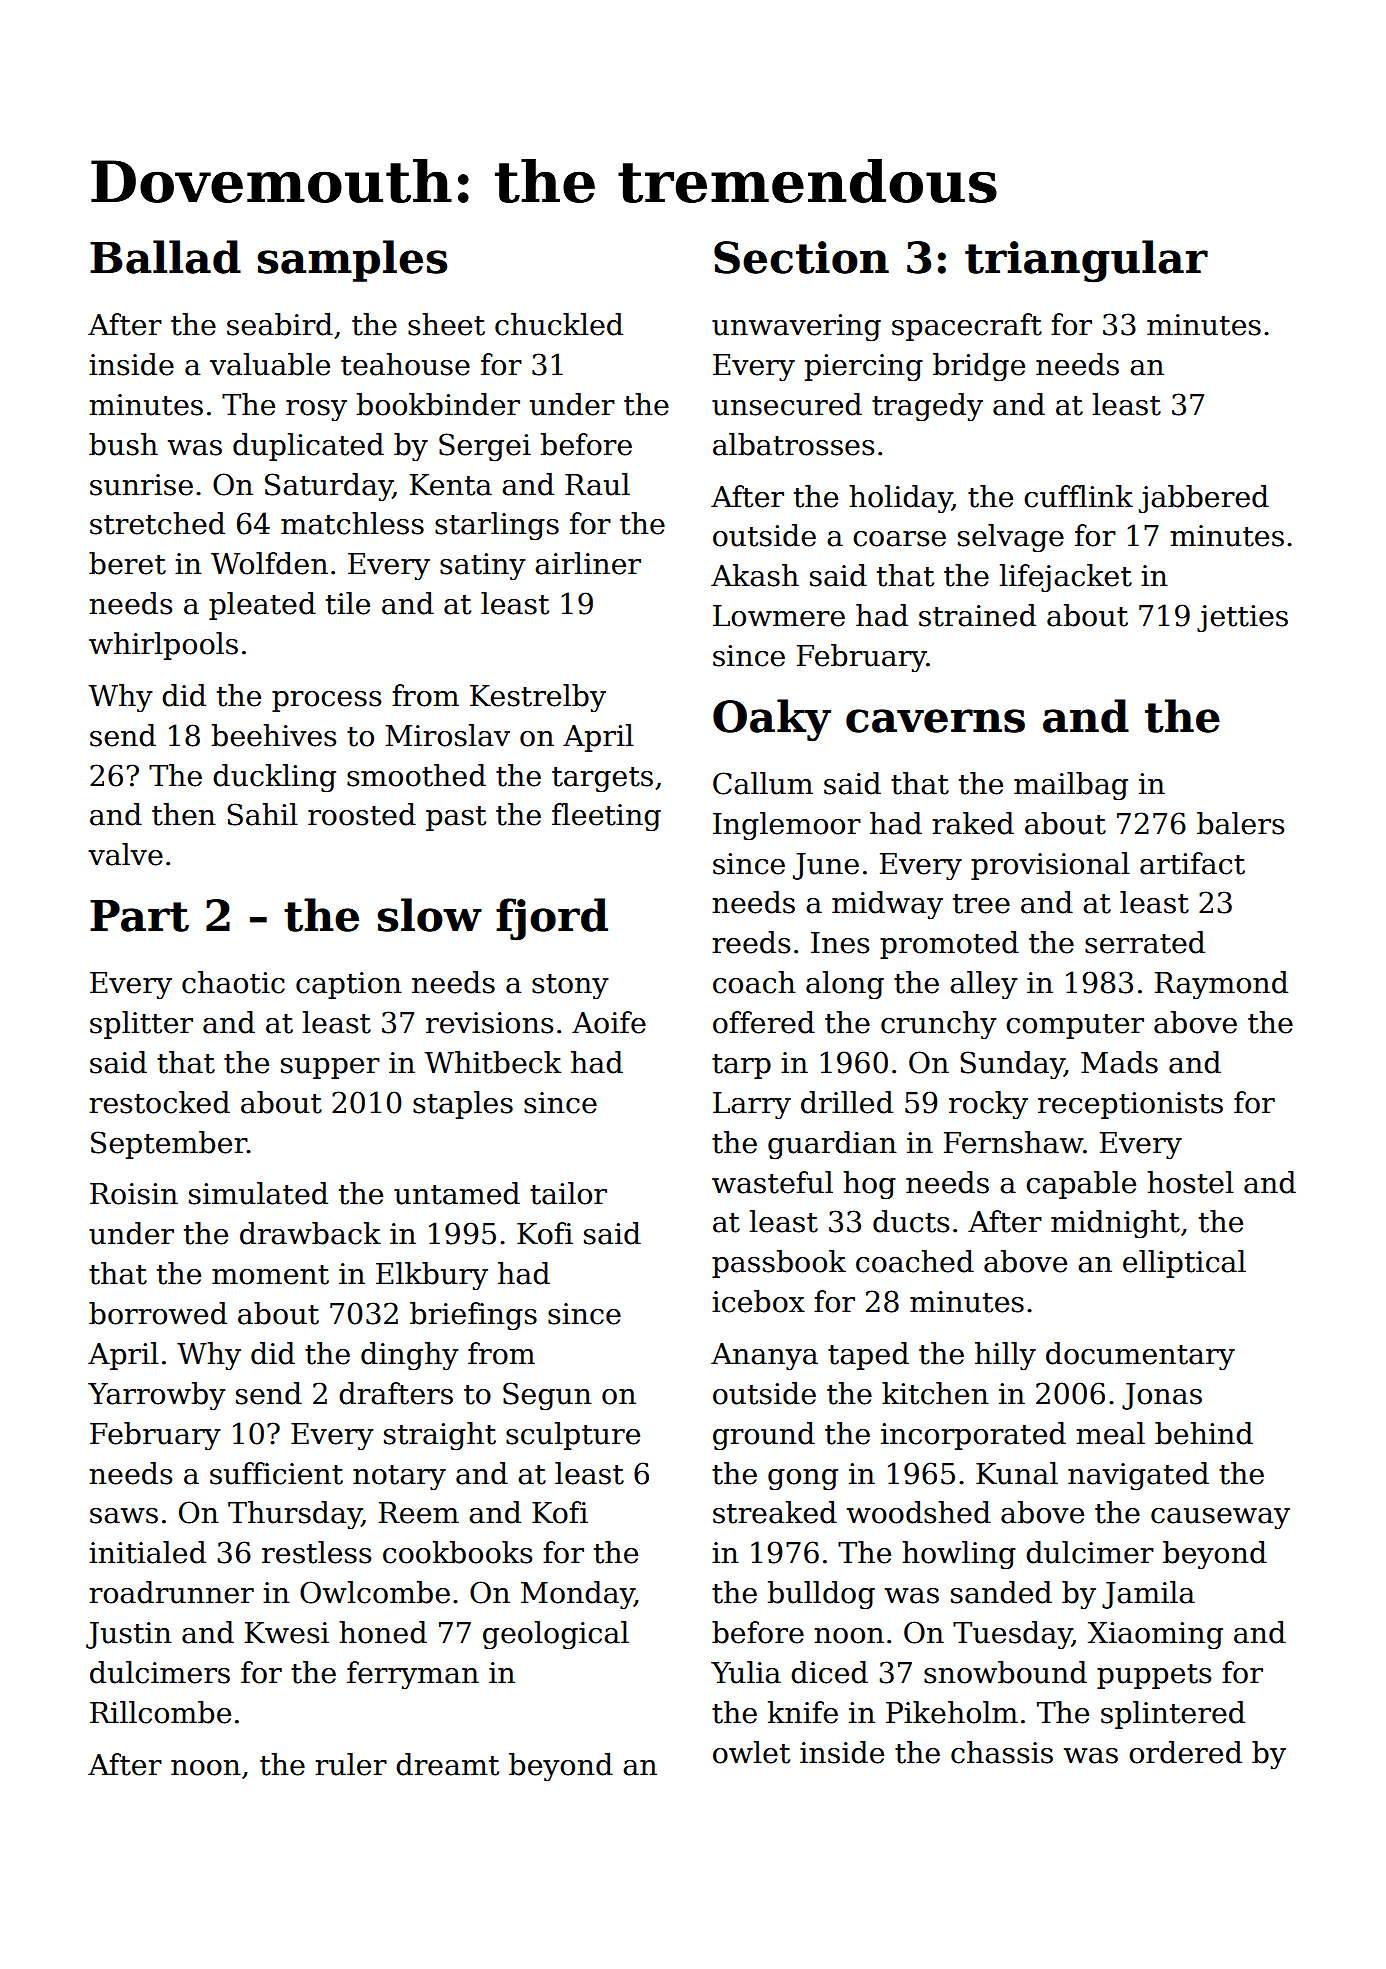 The image size is (1386, 1969). I want to click on then, so click(184, 814).
